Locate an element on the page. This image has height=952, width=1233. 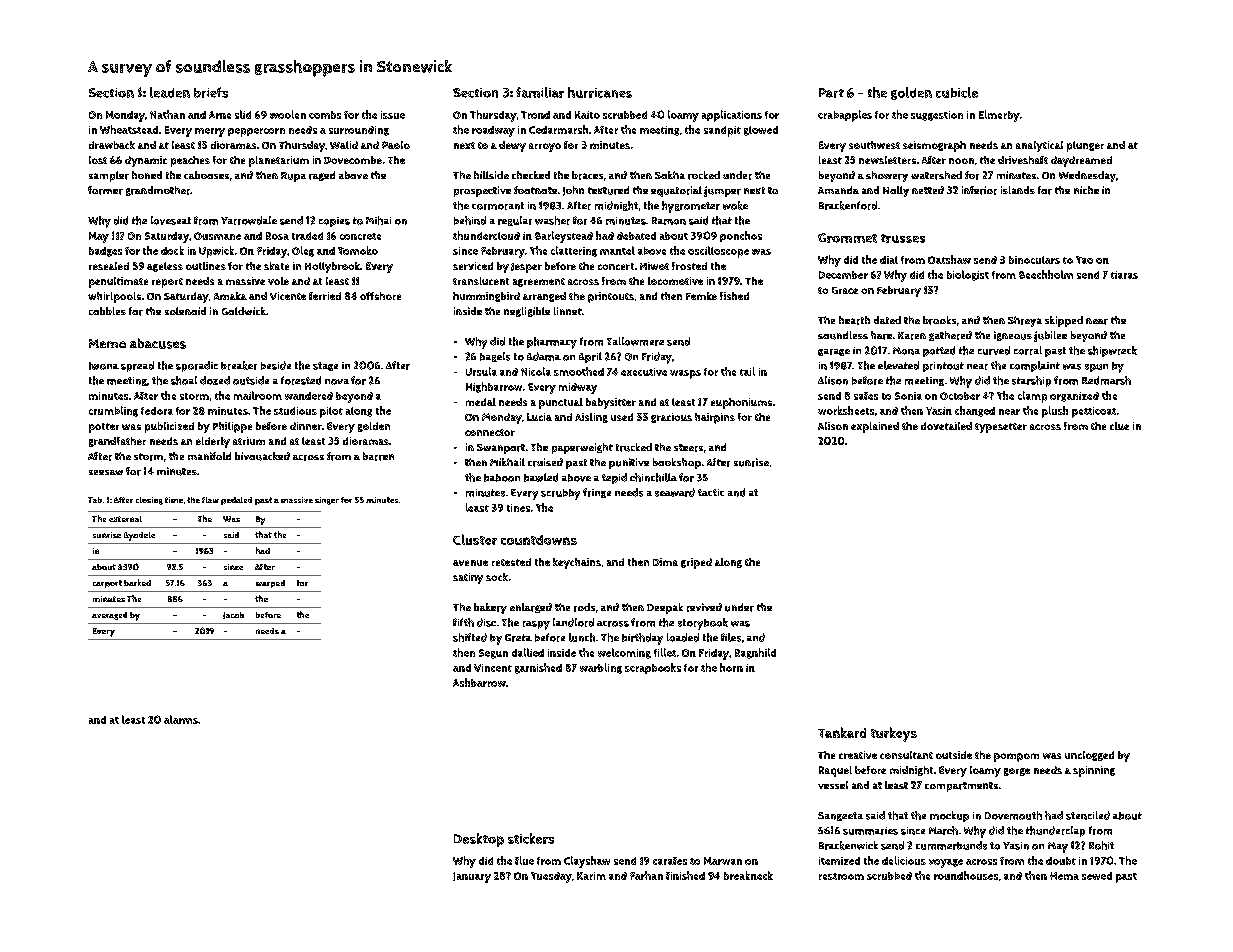
alarms is located at coordinates (181, 719).
